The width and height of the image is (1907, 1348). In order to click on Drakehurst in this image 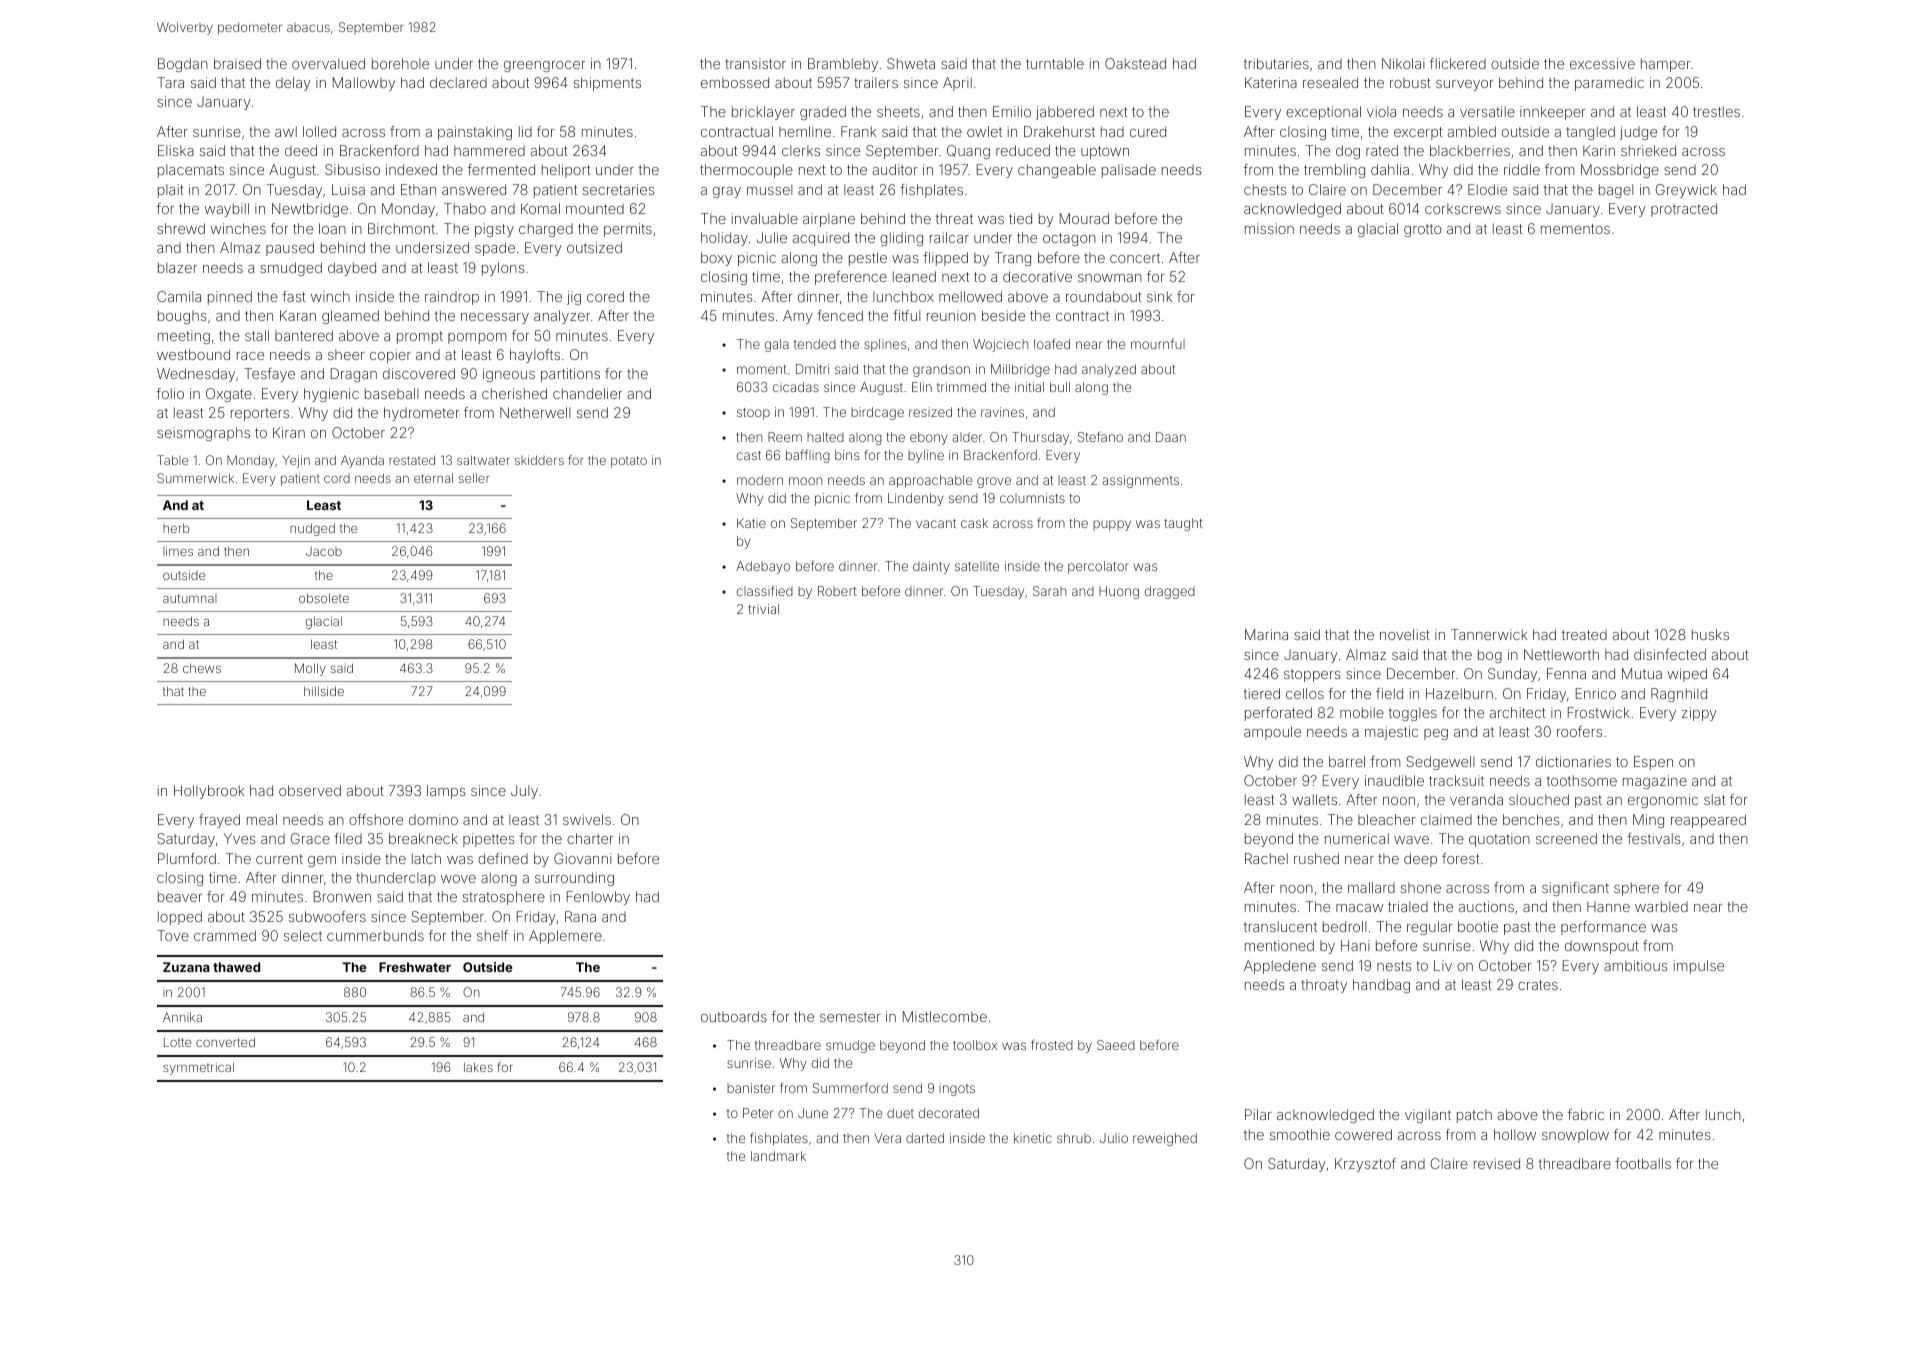, I will do `click(1059, 131)`.
